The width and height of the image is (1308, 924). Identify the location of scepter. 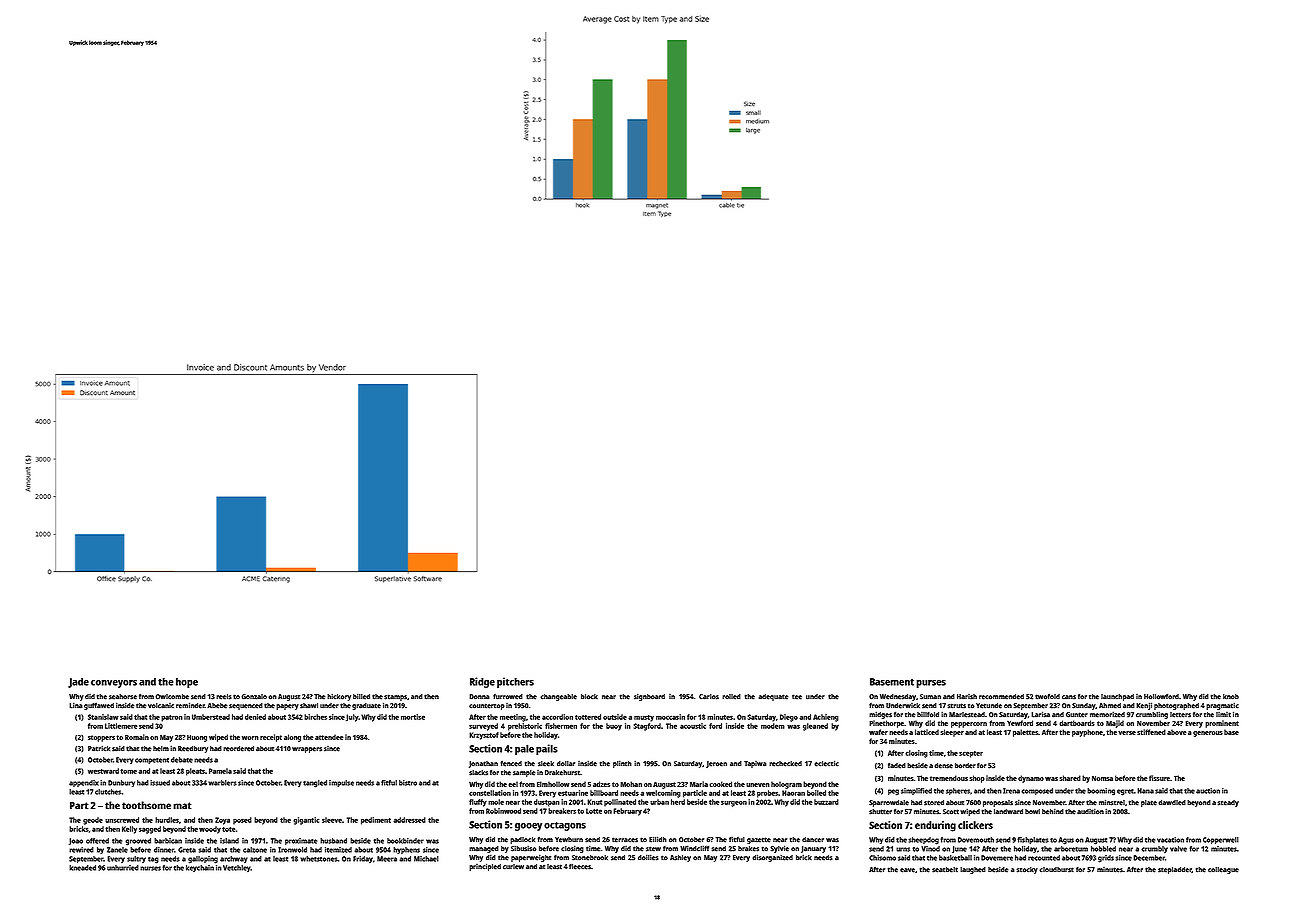
(971, 754).
